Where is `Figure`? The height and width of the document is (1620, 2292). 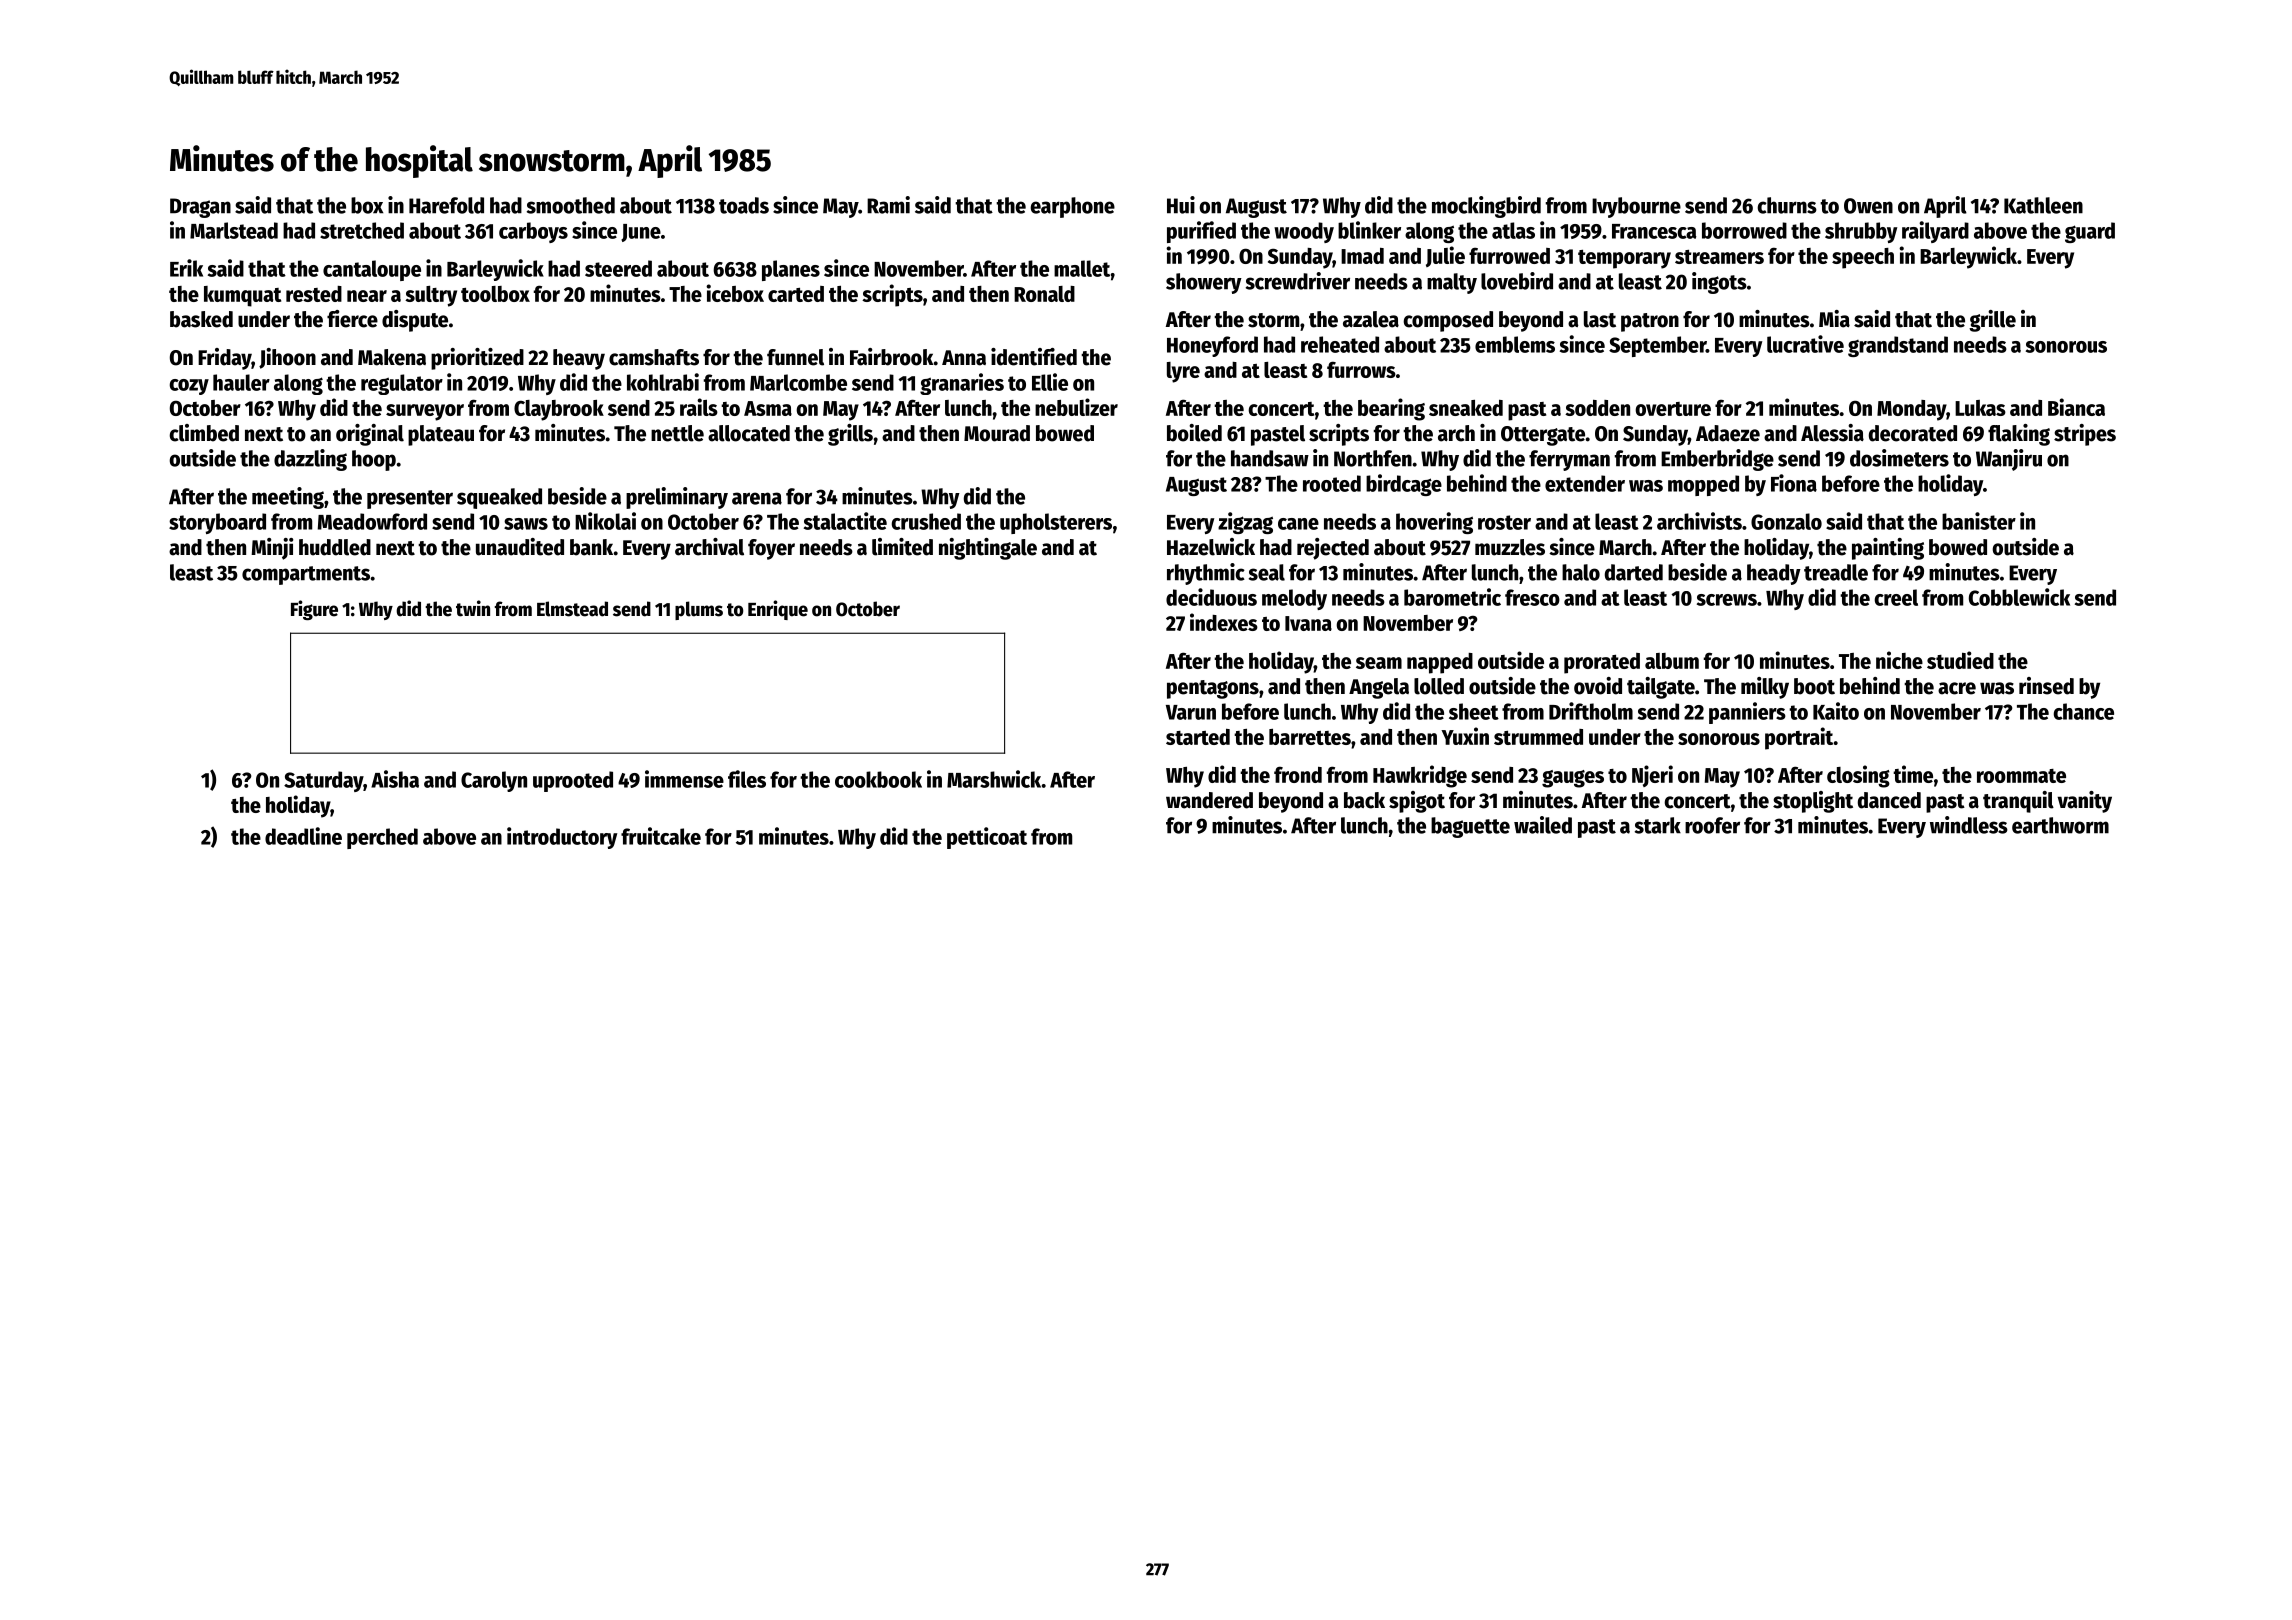 Figure is located at coordinates (314, 610).
